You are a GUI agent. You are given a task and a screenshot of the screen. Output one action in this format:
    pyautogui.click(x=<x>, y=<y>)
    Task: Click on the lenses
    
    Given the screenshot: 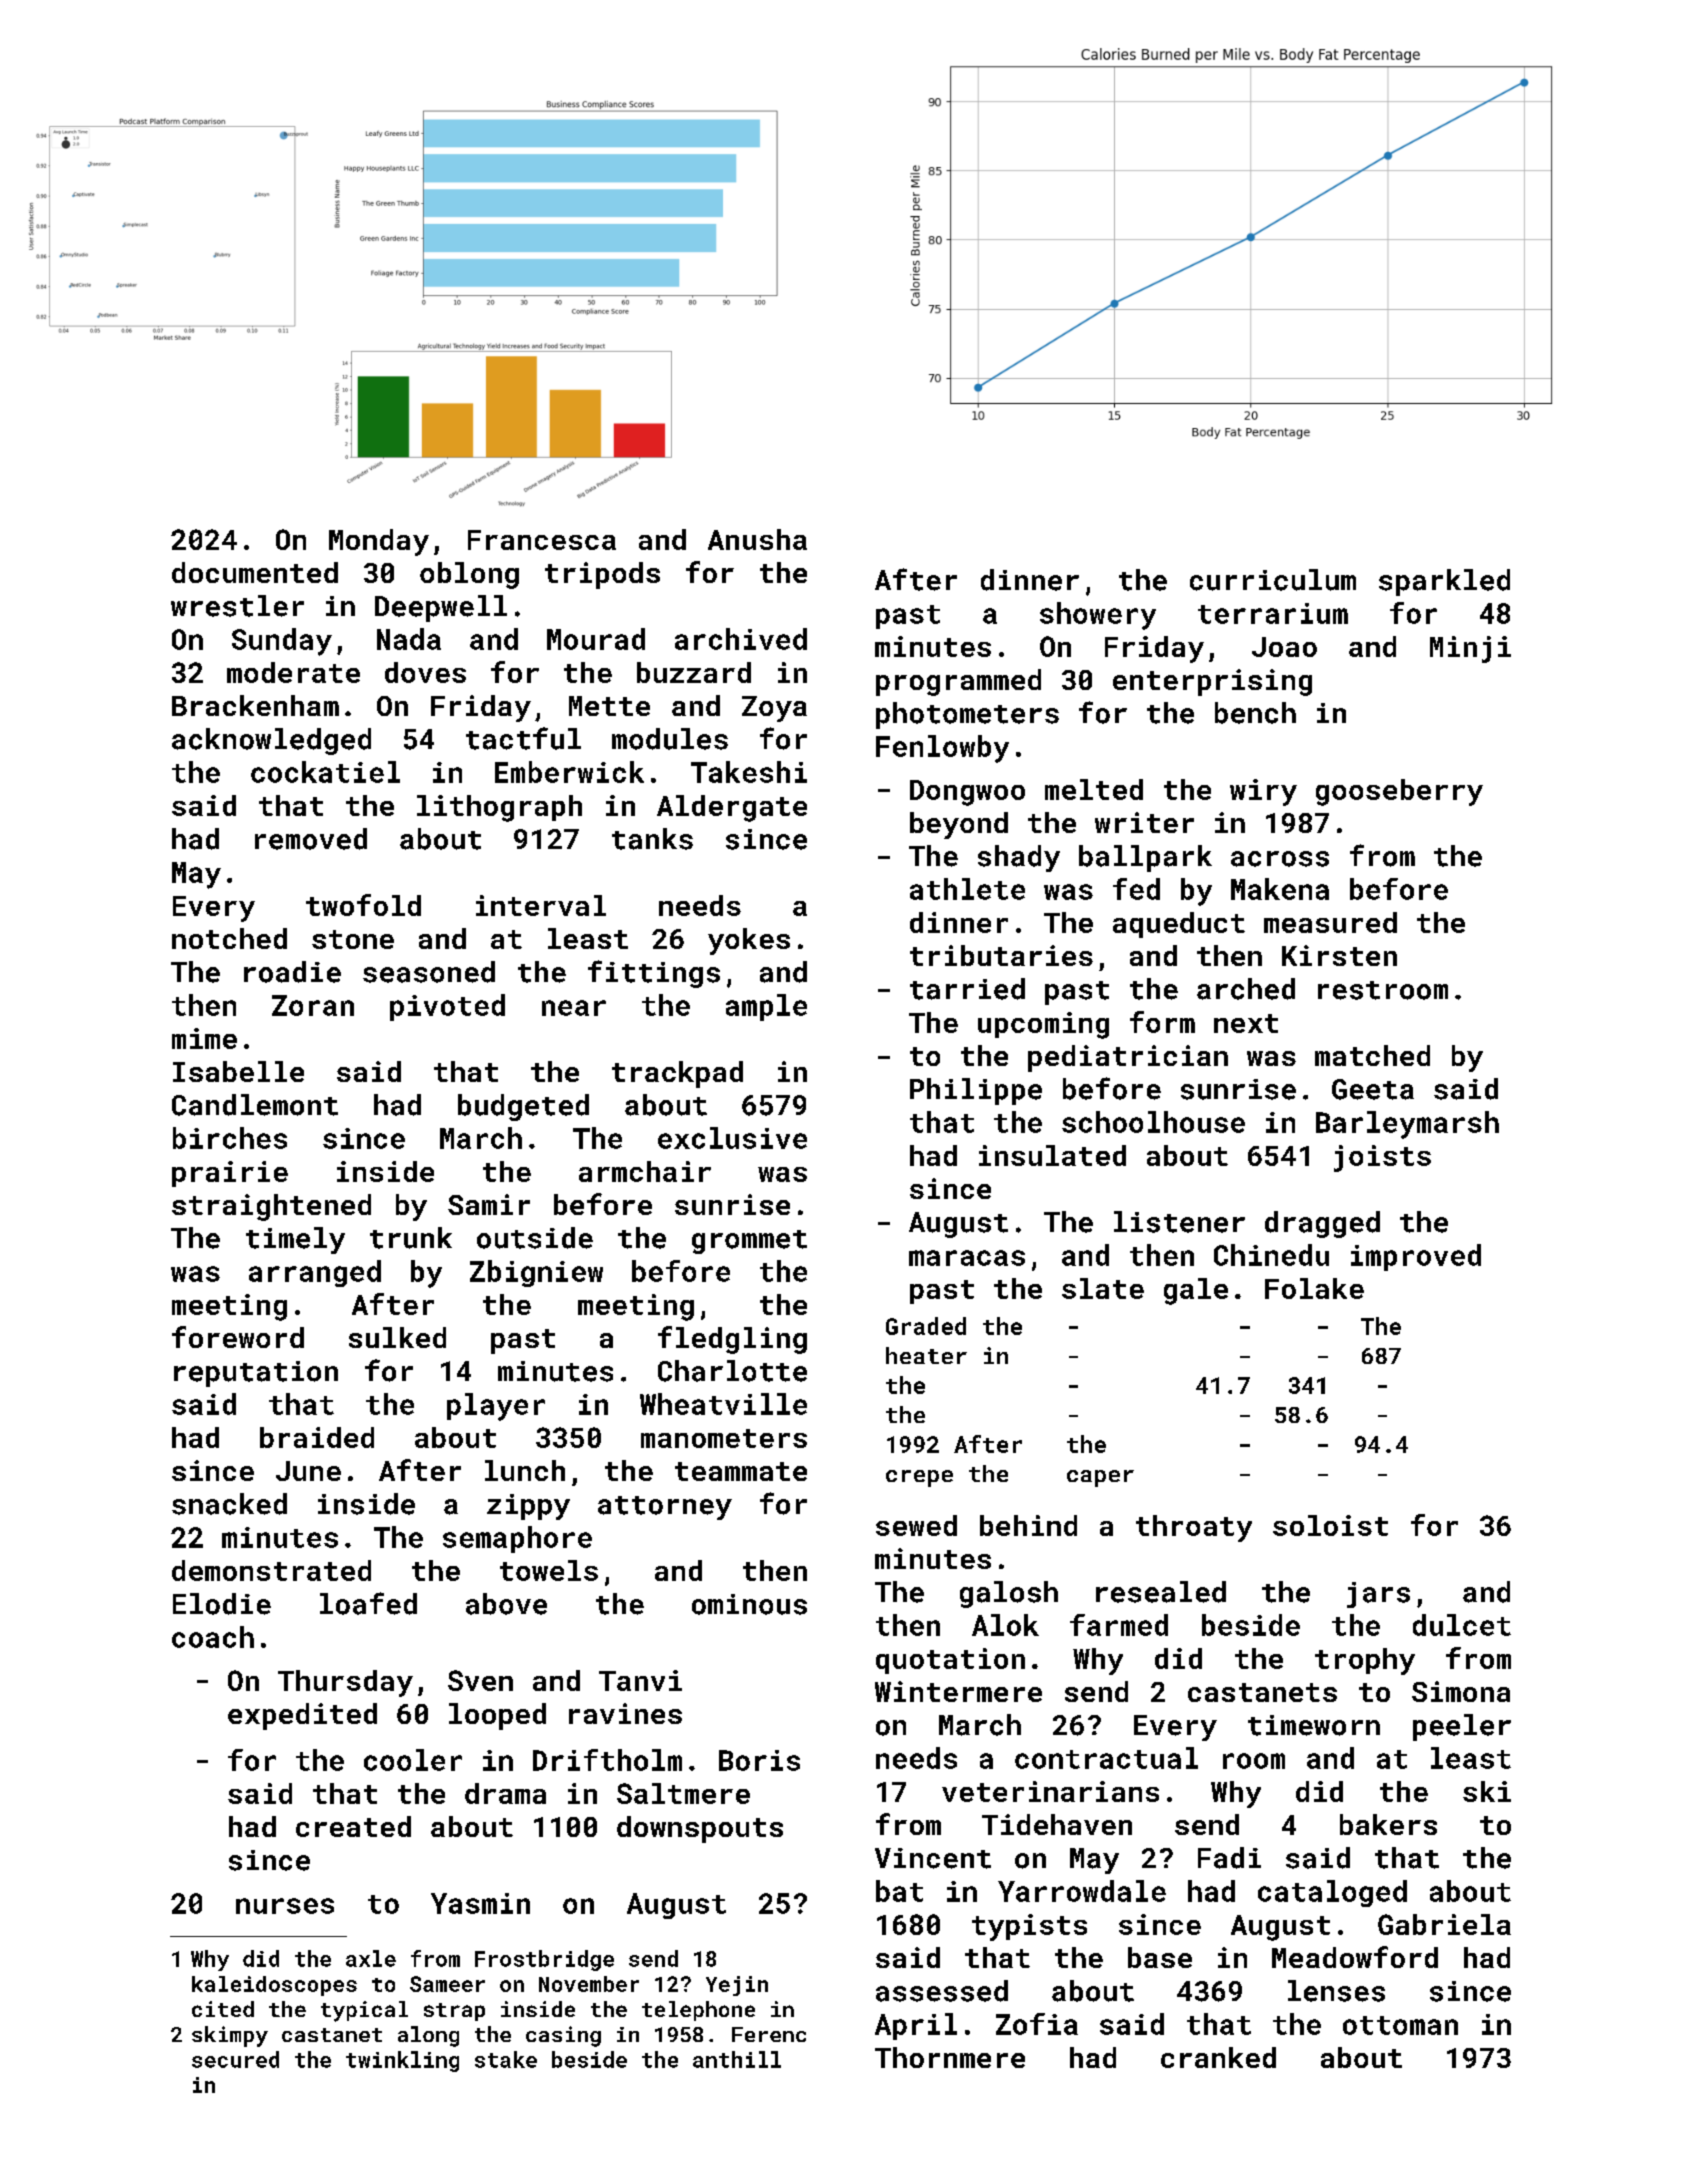 What is the action you would take?
    pyautogui.click(x=1336, y=1991)
